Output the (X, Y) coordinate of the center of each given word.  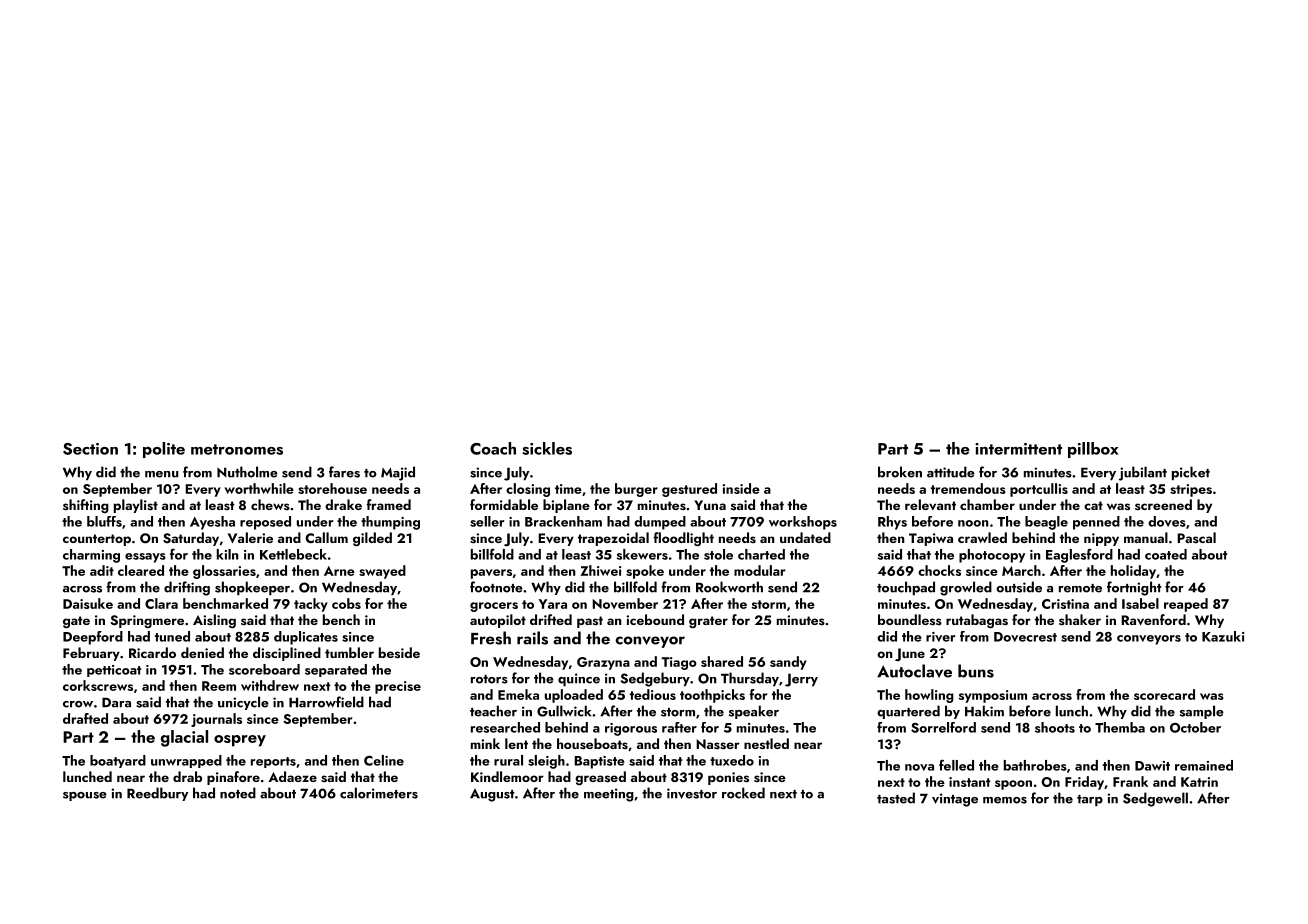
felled (956, 765)
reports (273, 762)
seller (487, 521)
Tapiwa (931, 539)
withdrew (270, 685)
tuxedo (732, 760)
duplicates (306, 638)
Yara (553, 604)
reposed (265, 523)
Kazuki (1223, 636)
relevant (930, 504)
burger (636, 490)
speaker (754, 712)
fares (344, 472)
